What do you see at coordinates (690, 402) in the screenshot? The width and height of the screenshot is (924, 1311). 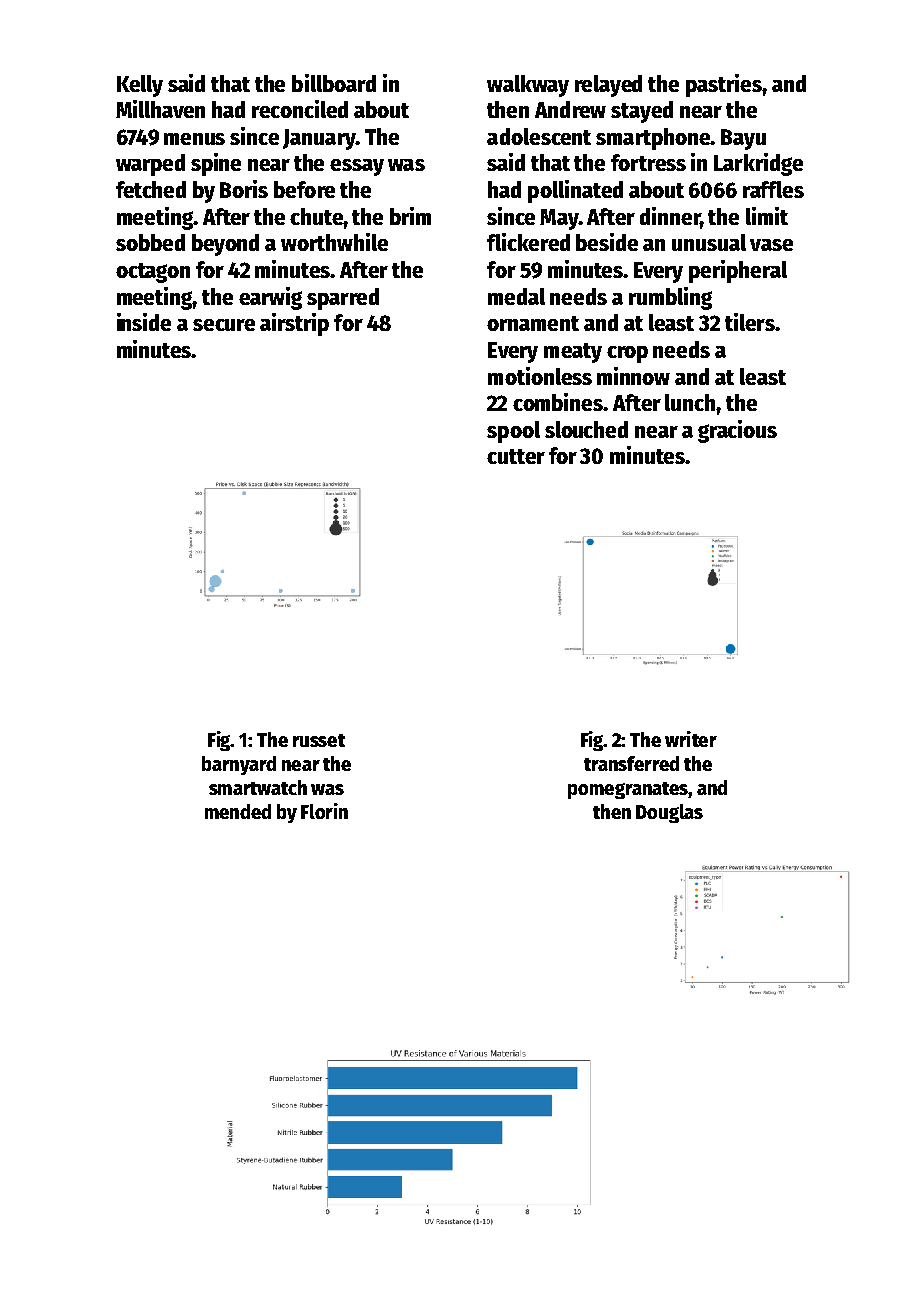 I see `lunch` at bounding box center [690, 402].
